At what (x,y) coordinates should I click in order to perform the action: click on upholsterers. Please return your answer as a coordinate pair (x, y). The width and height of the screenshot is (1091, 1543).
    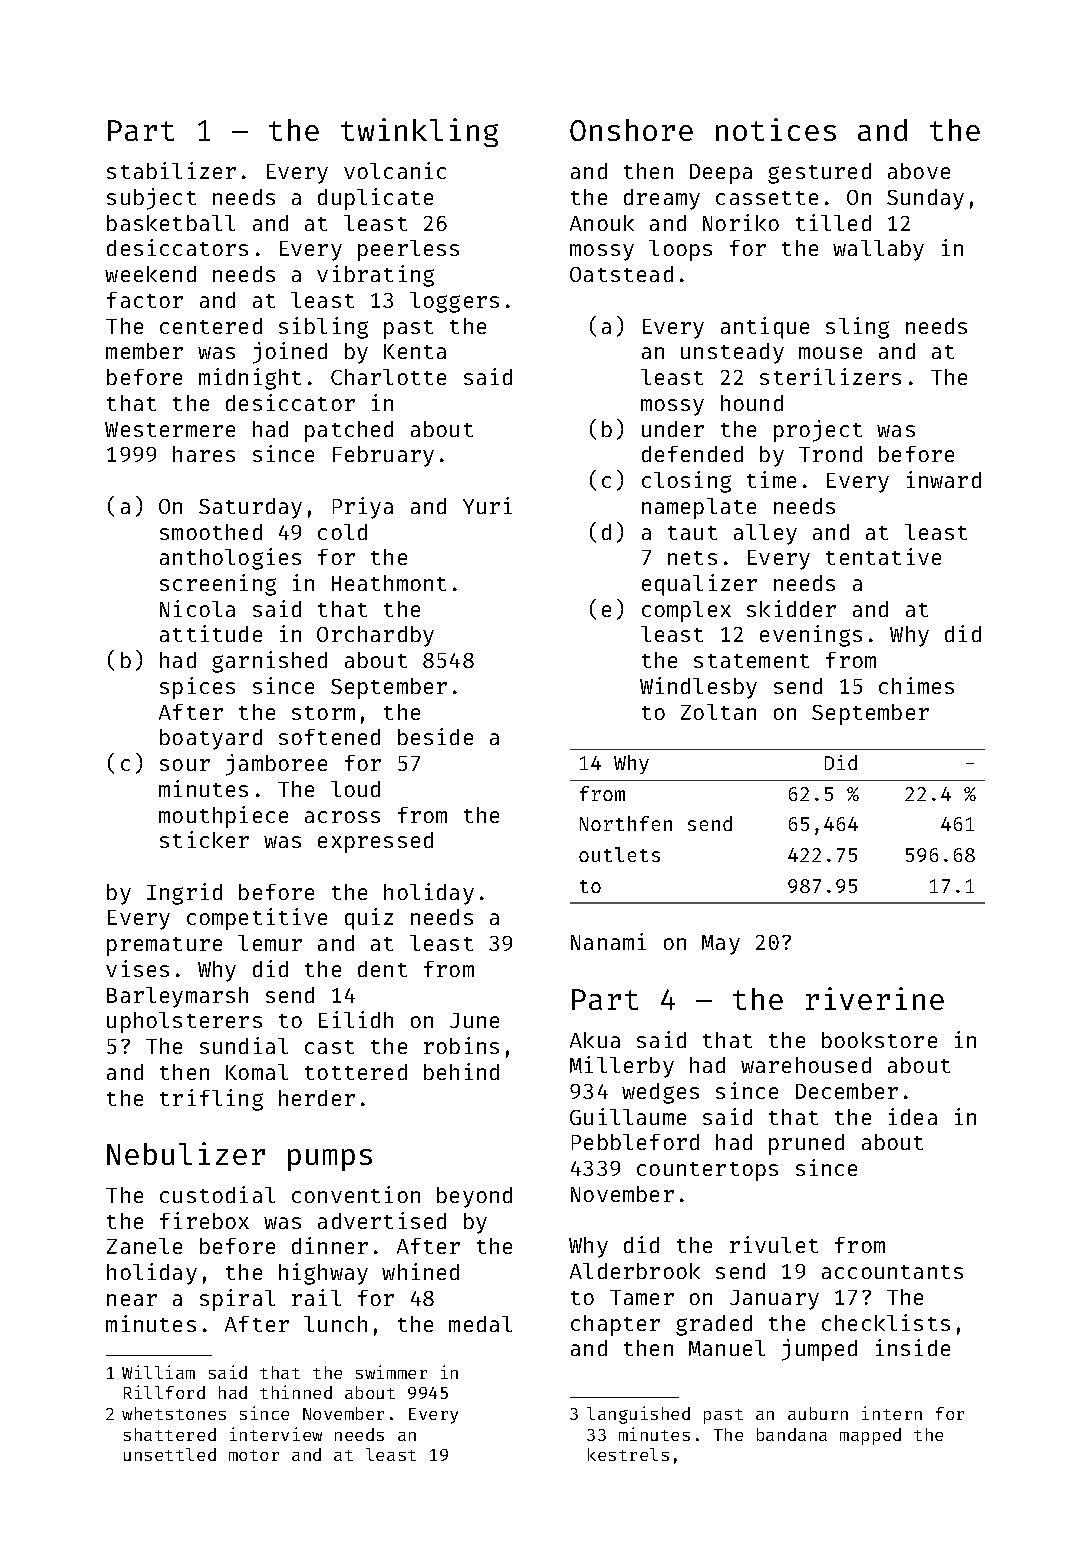
    Looking at the image, I should click on (184, 1022).
